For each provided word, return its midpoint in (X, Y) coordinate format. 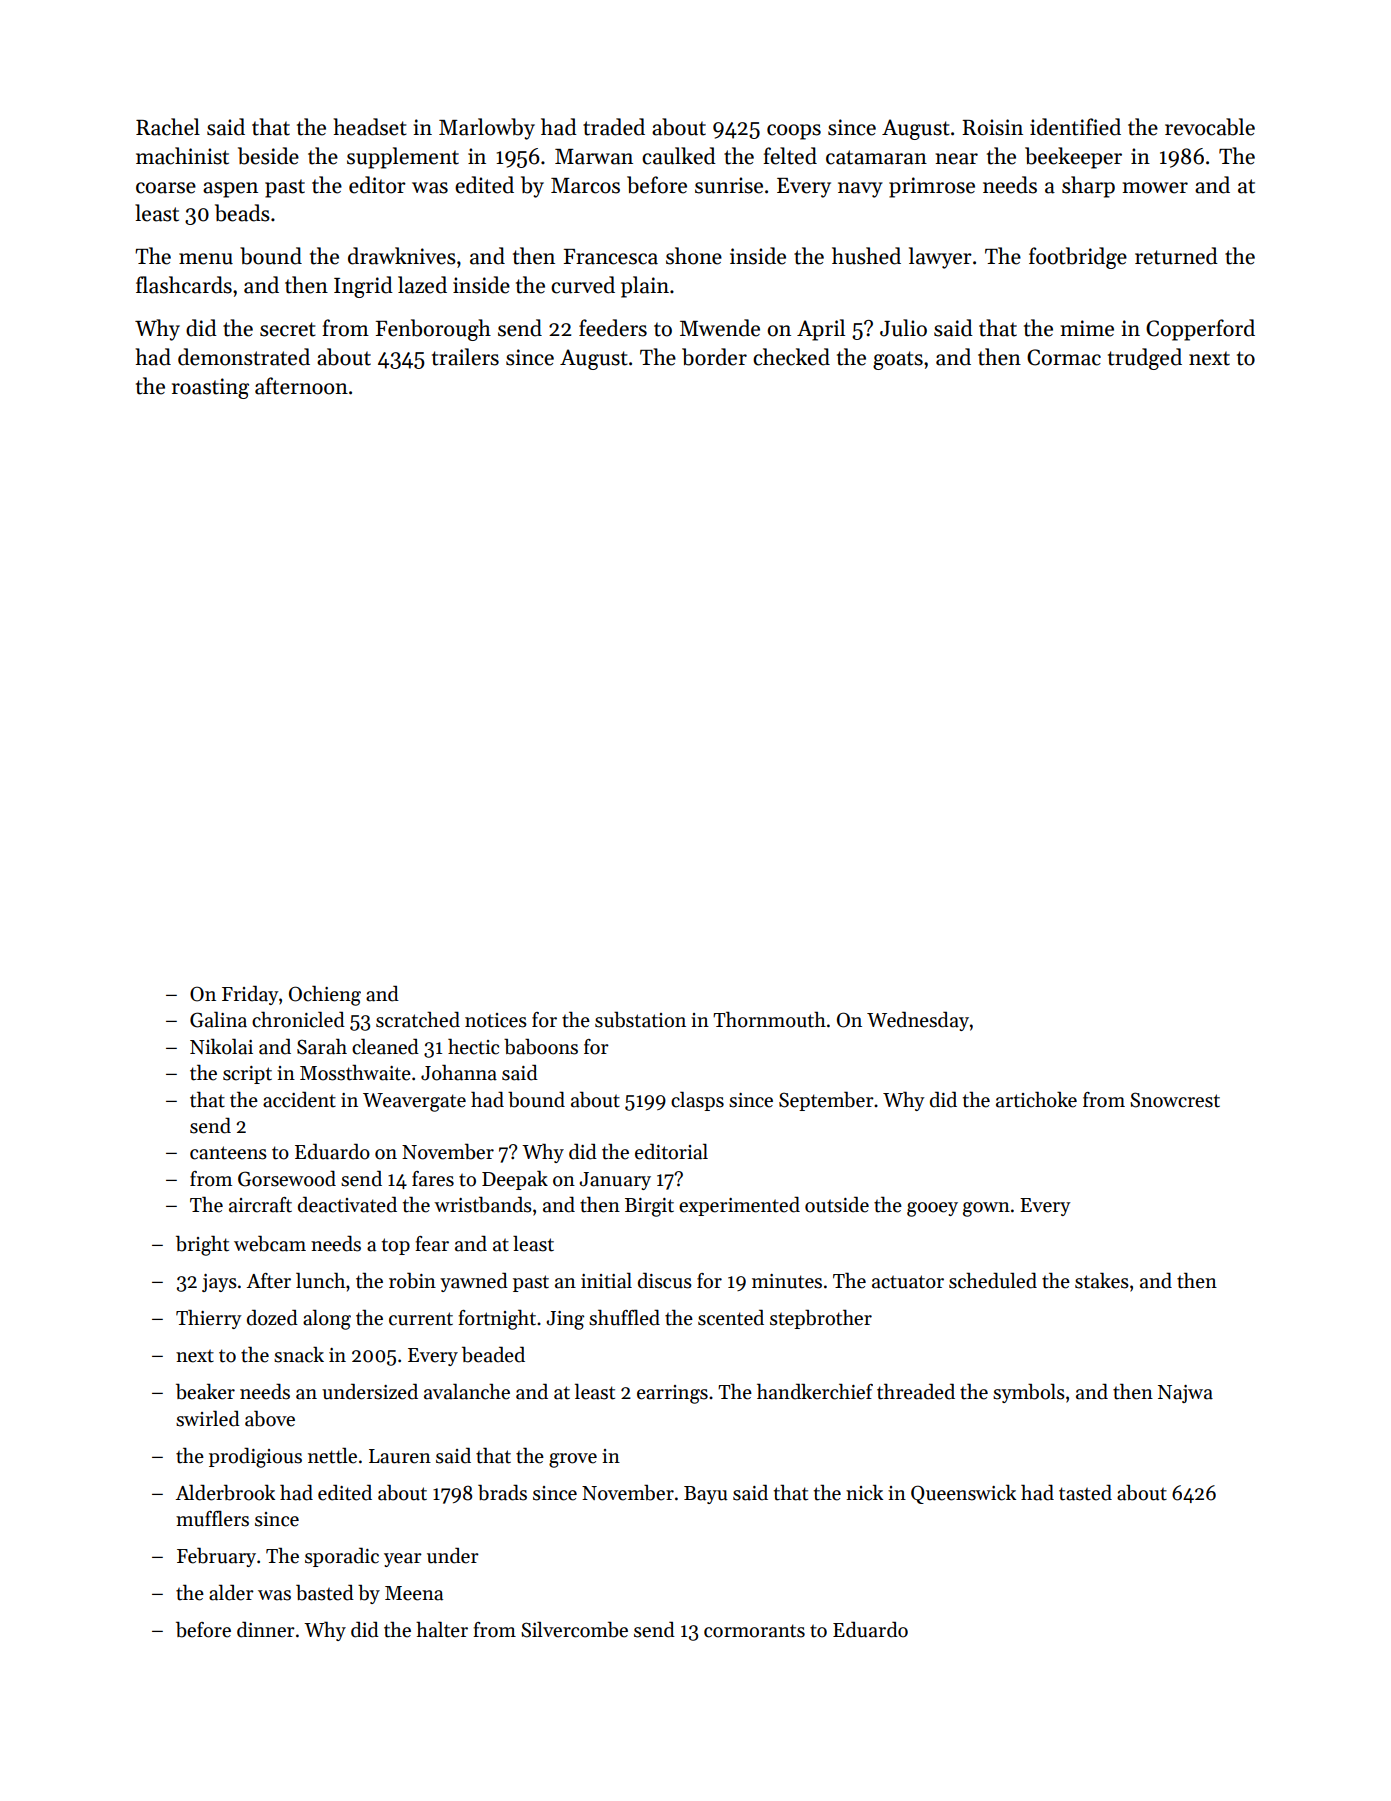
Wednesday (918, 1021)
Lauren (400, 1456)
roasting (210, 388)
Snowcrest (1175, 1100)
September (826, 1101)
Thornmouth (769, 1019)
